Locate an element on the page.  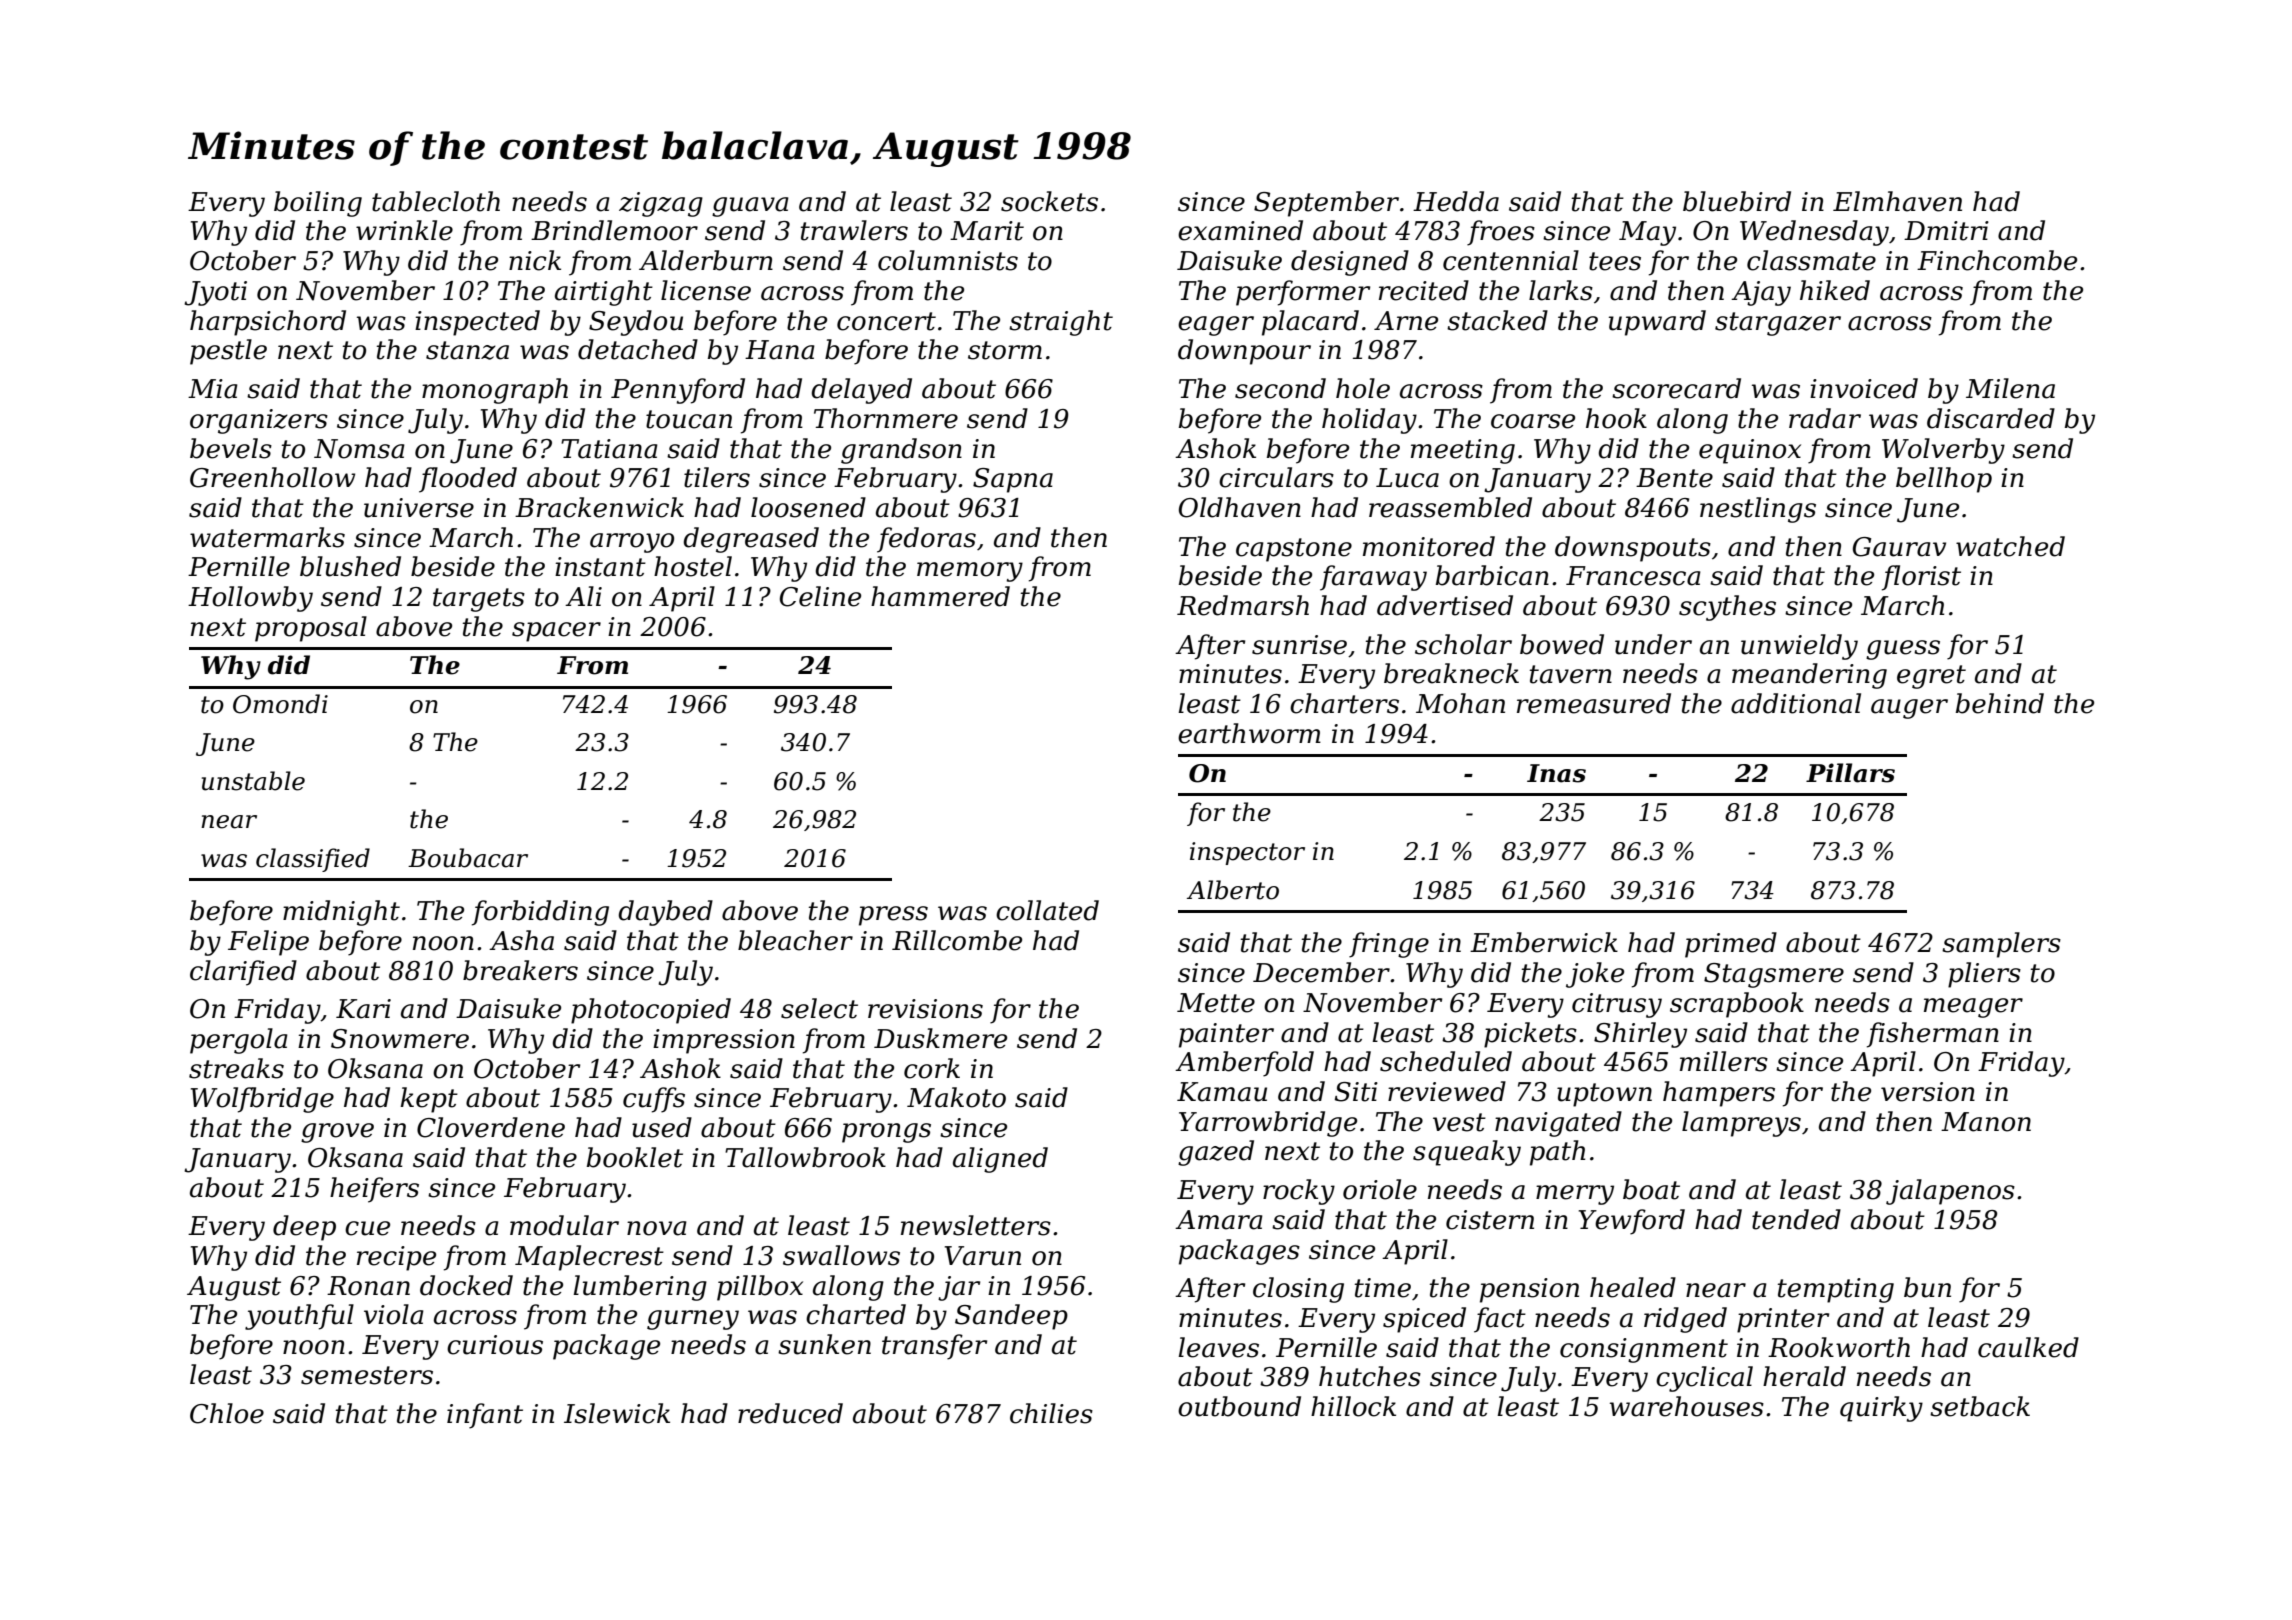
daybed is located at coordinates (665, 913).
